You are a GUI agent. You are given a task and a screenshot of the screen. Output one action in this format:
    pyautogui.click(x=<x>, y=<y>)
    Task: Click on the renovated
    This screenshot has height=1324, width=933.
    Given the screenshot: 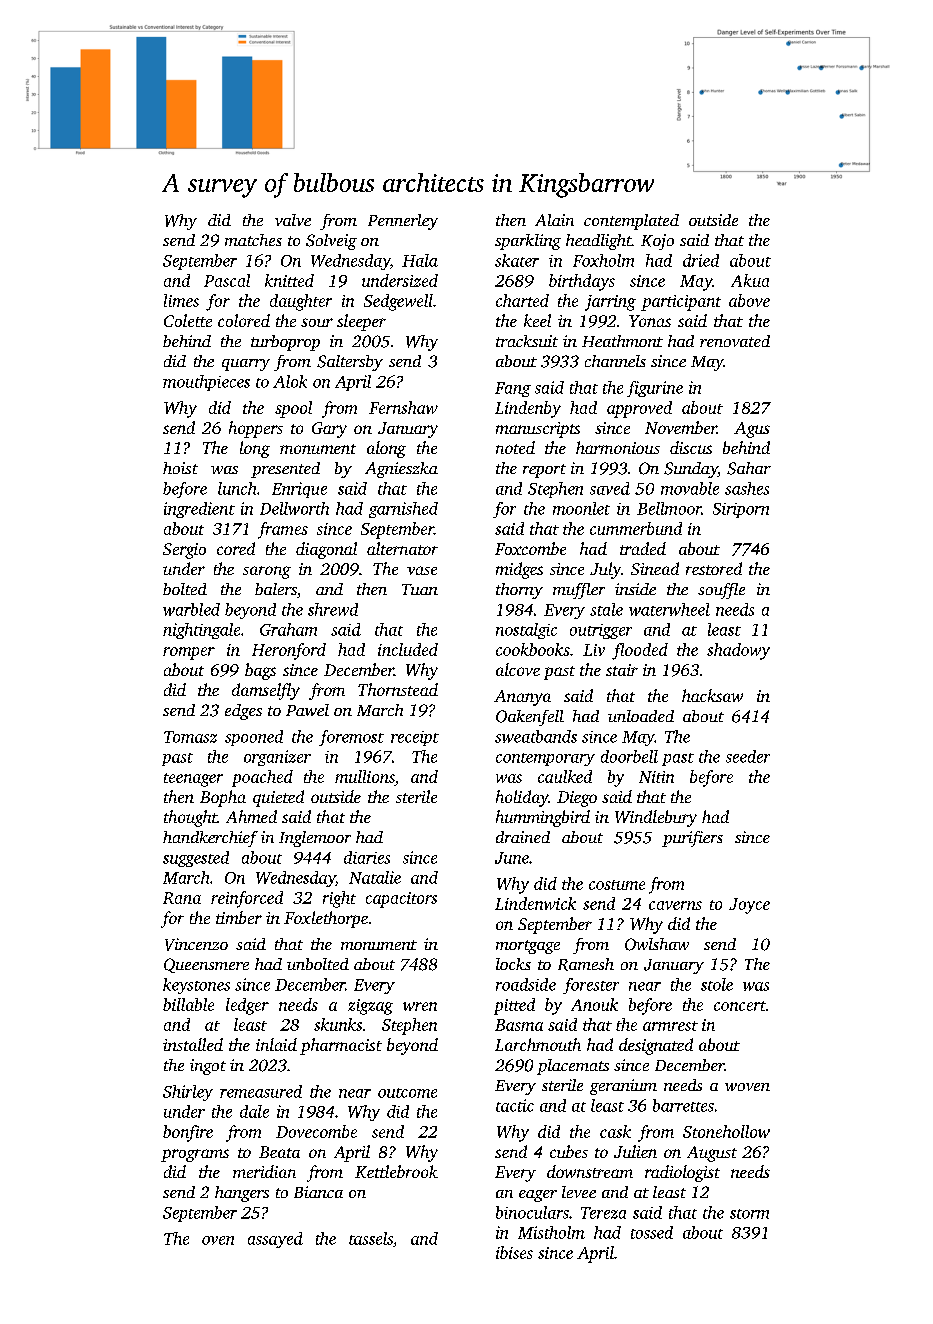 What is the action you would take?
    pyautogui.click(x=735, y=341)
